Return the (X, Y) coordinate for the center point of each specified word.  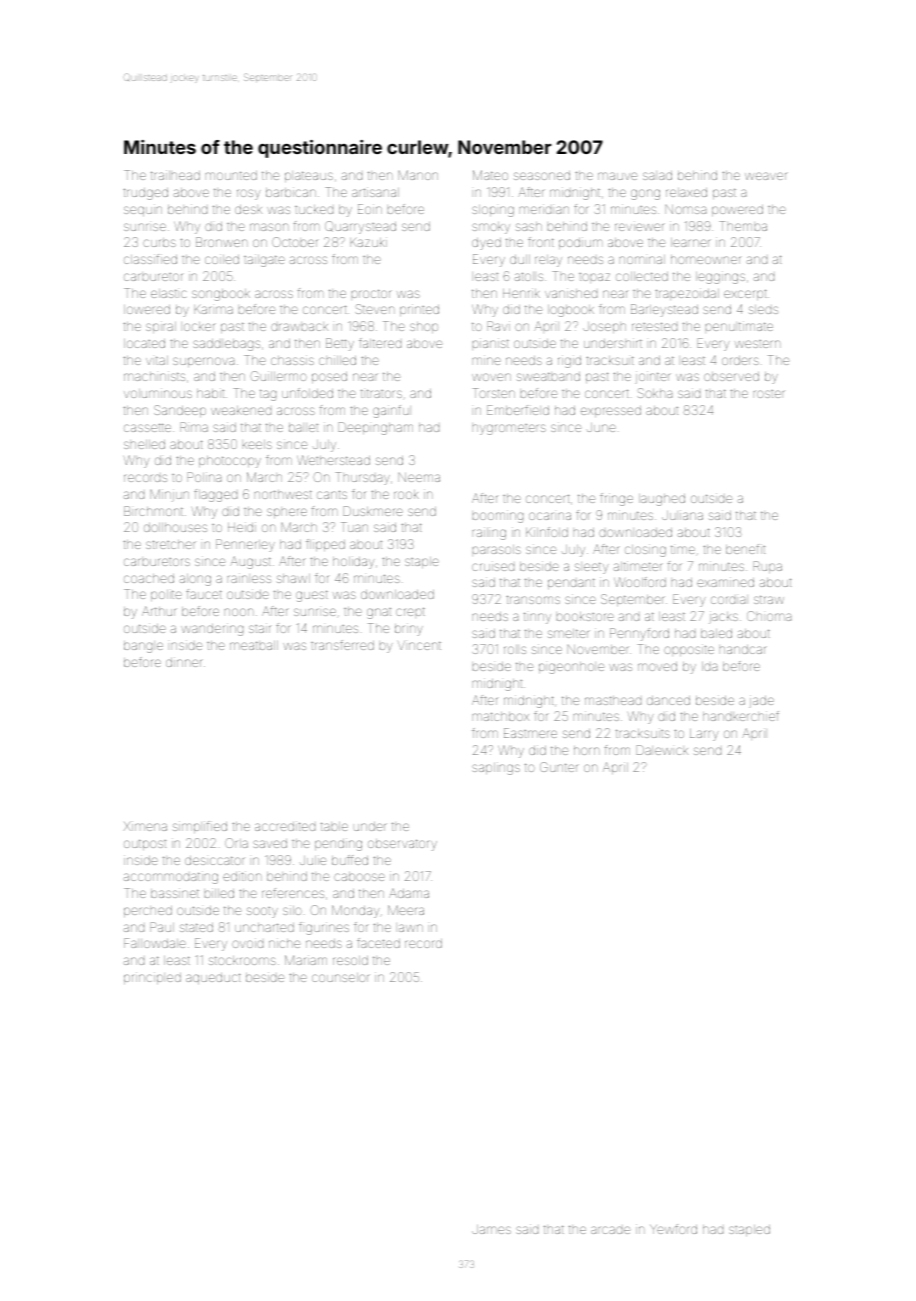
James (491, 1229)
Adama (409, 893)
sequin (143, 211)
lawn (411, 928)
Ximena (145, 826)
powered (737, 210)
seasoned (542, 175)
